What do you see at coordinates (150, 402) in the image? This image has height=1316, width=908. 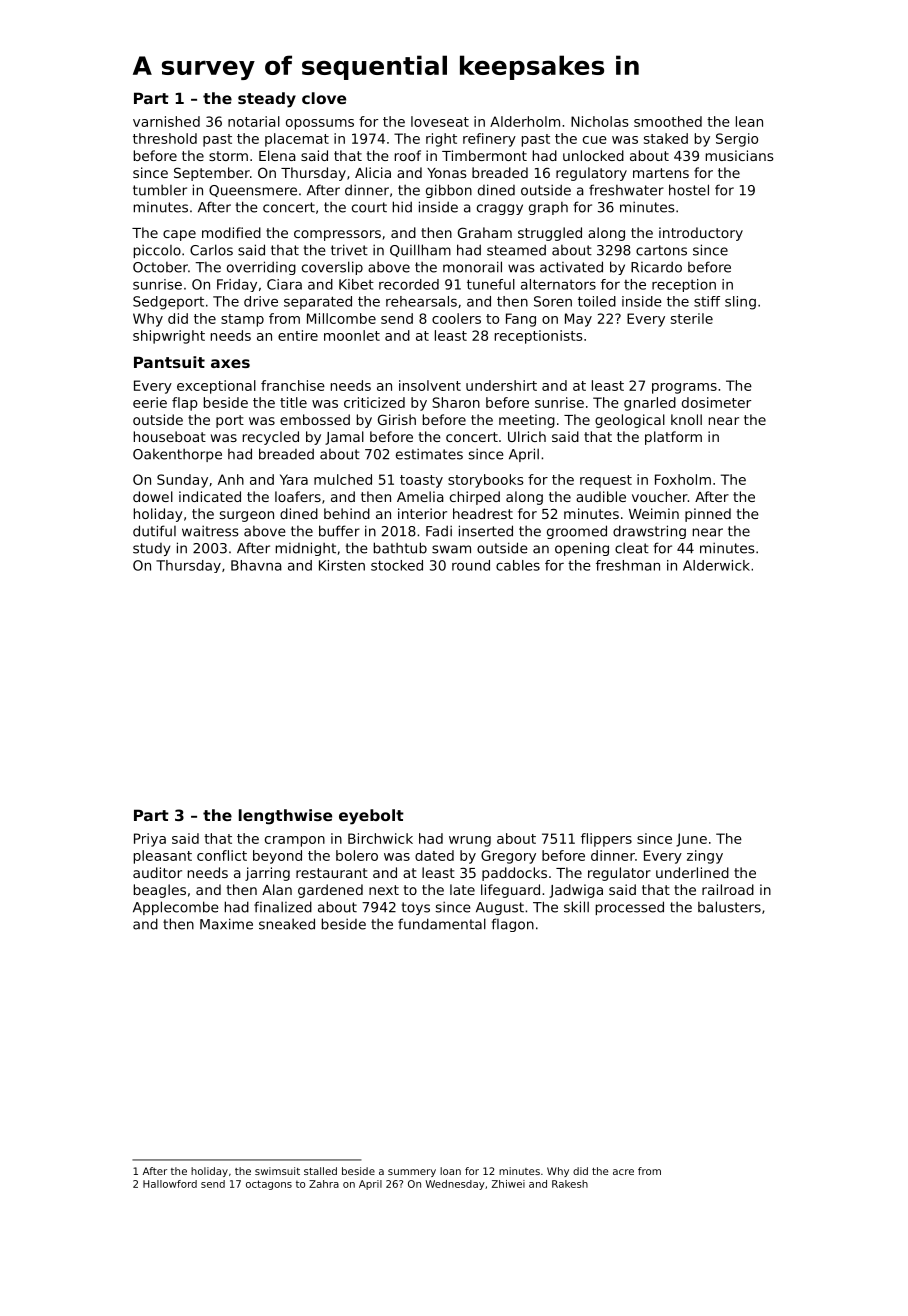 I see `eerie` at bounding box center [150, 402].
